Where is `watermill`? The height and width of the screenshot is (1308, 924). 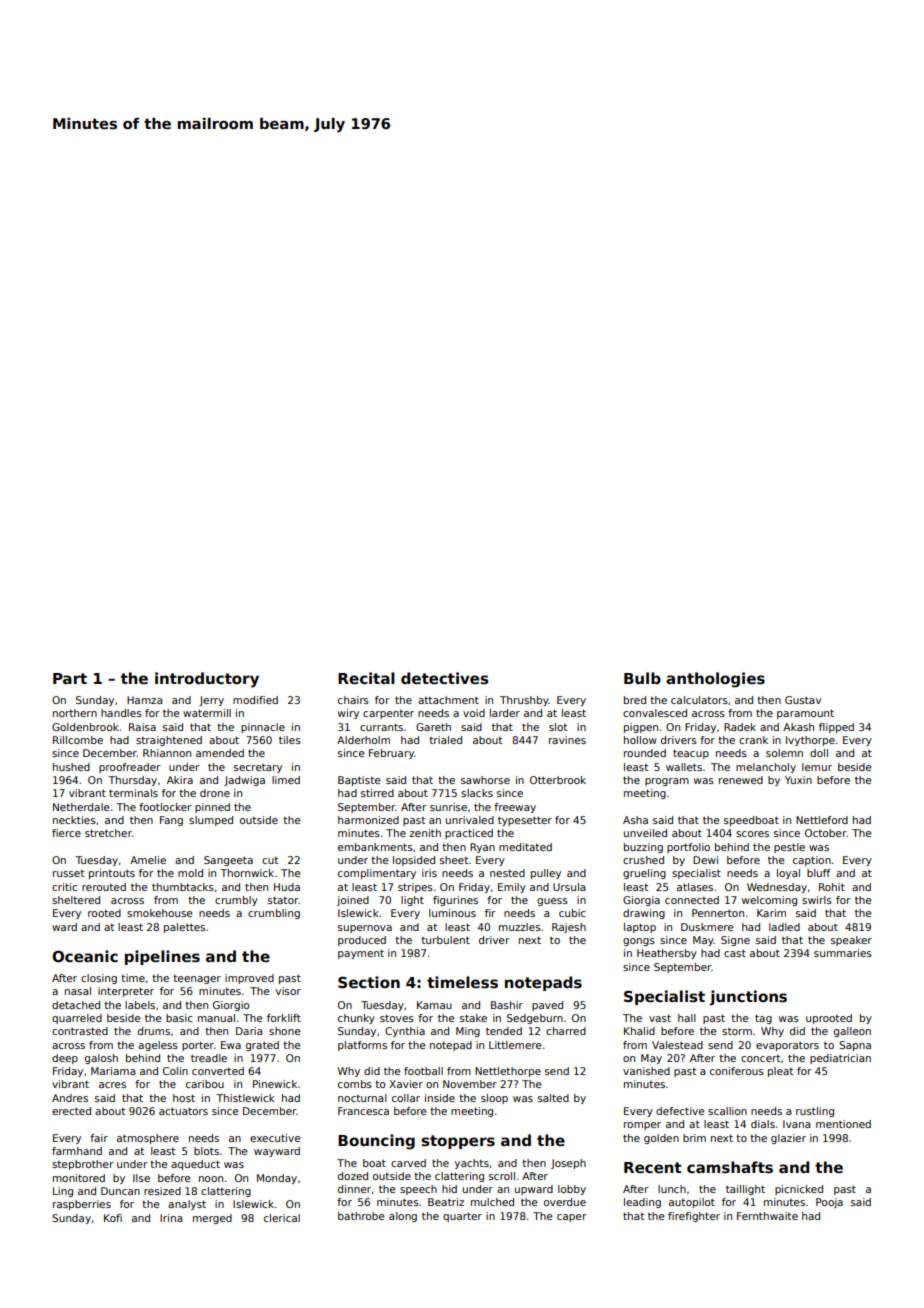
watermill is located at coordinates (207, 713).
